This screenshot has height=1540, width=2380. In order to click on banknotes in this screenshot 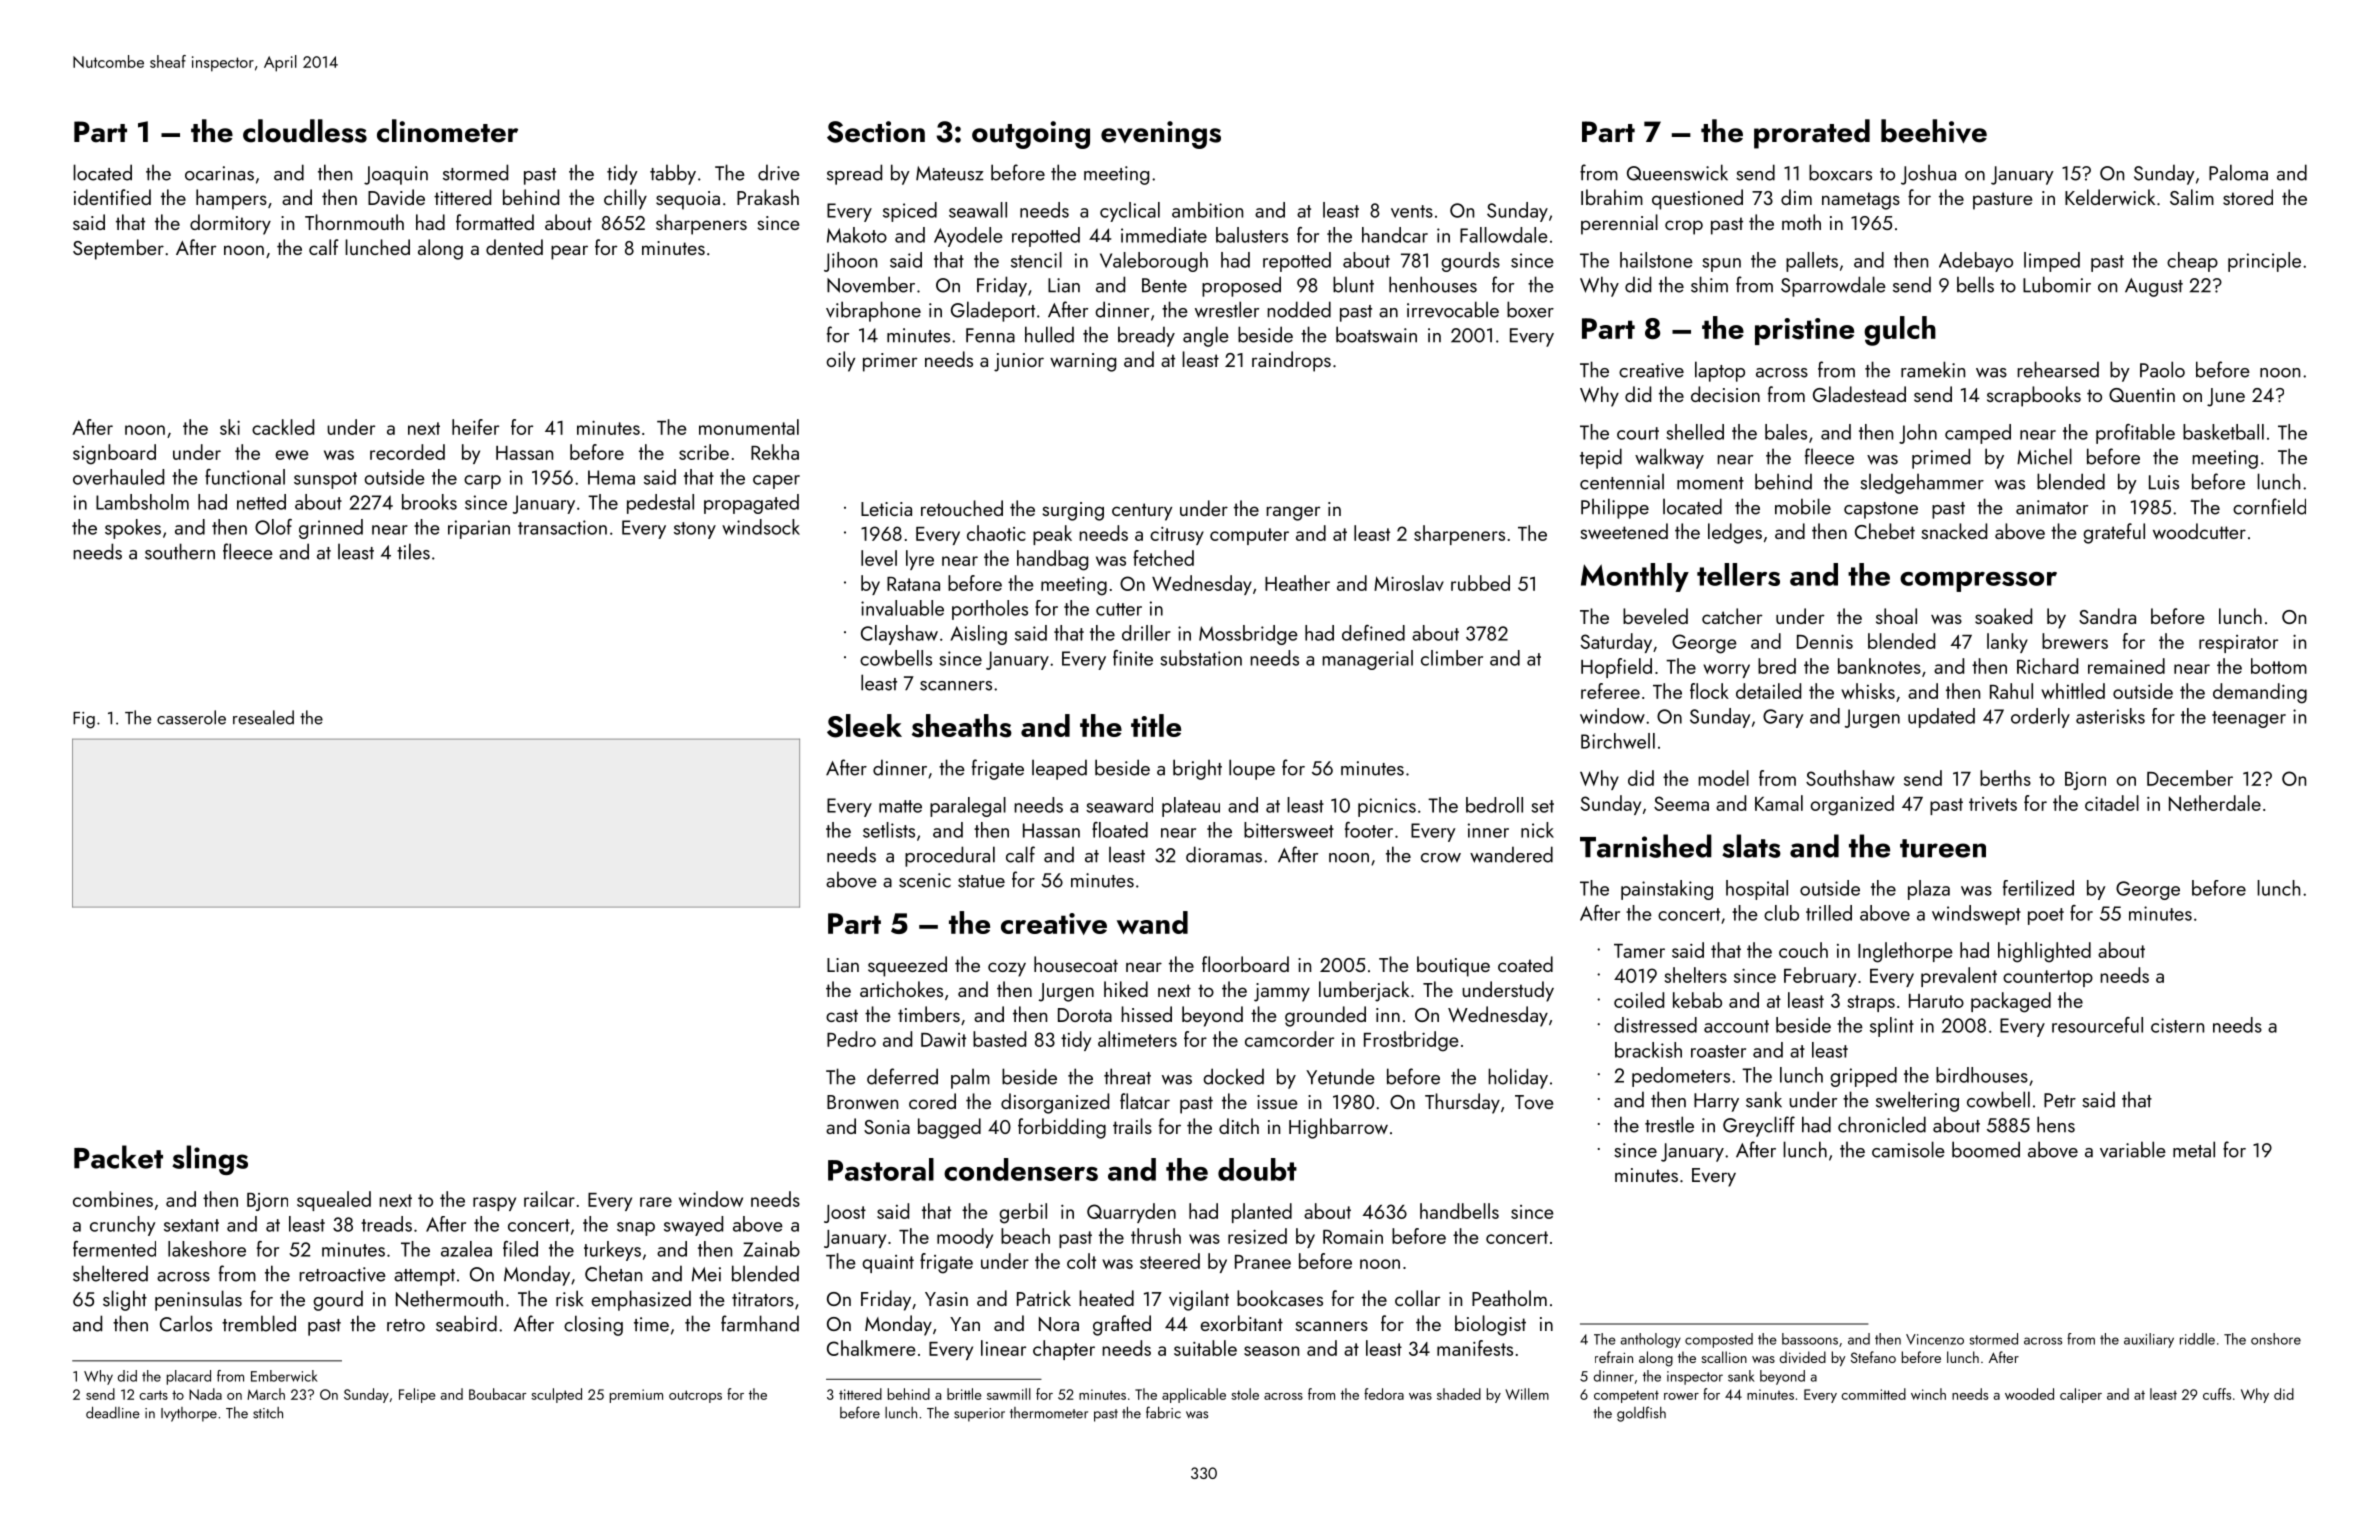, I will do `click(1879, 666)`.
